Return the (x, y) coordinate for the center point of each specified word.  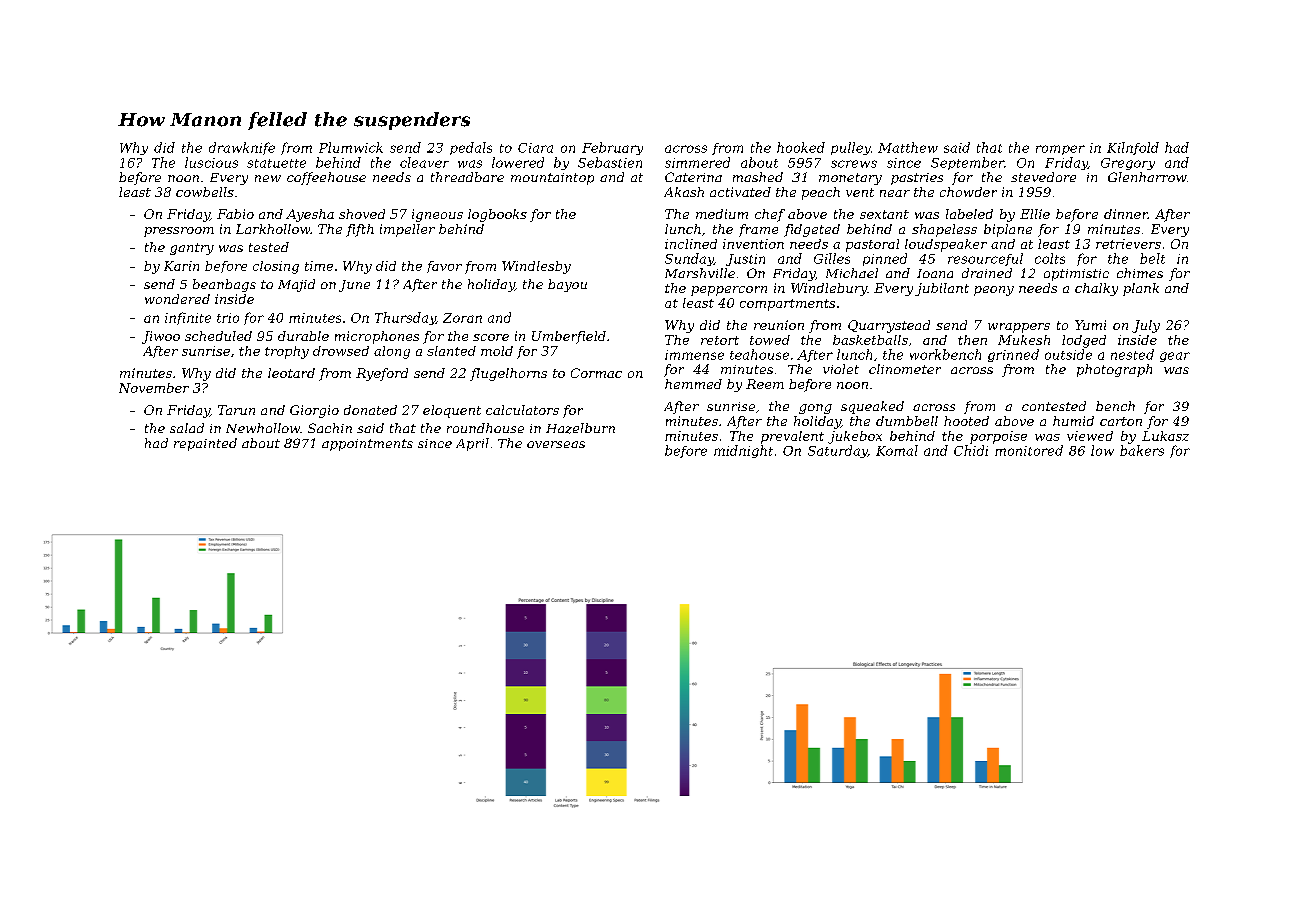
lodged (1084, 341)
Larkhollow (273, 229)
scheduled (218, 336)
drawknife (242, 148)
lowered (518, 162)
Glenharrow (1147, 177)
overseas (556, 444)
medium (722, 214)
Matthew (908, 147)
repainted (205, 444)
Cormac (596, 373)
